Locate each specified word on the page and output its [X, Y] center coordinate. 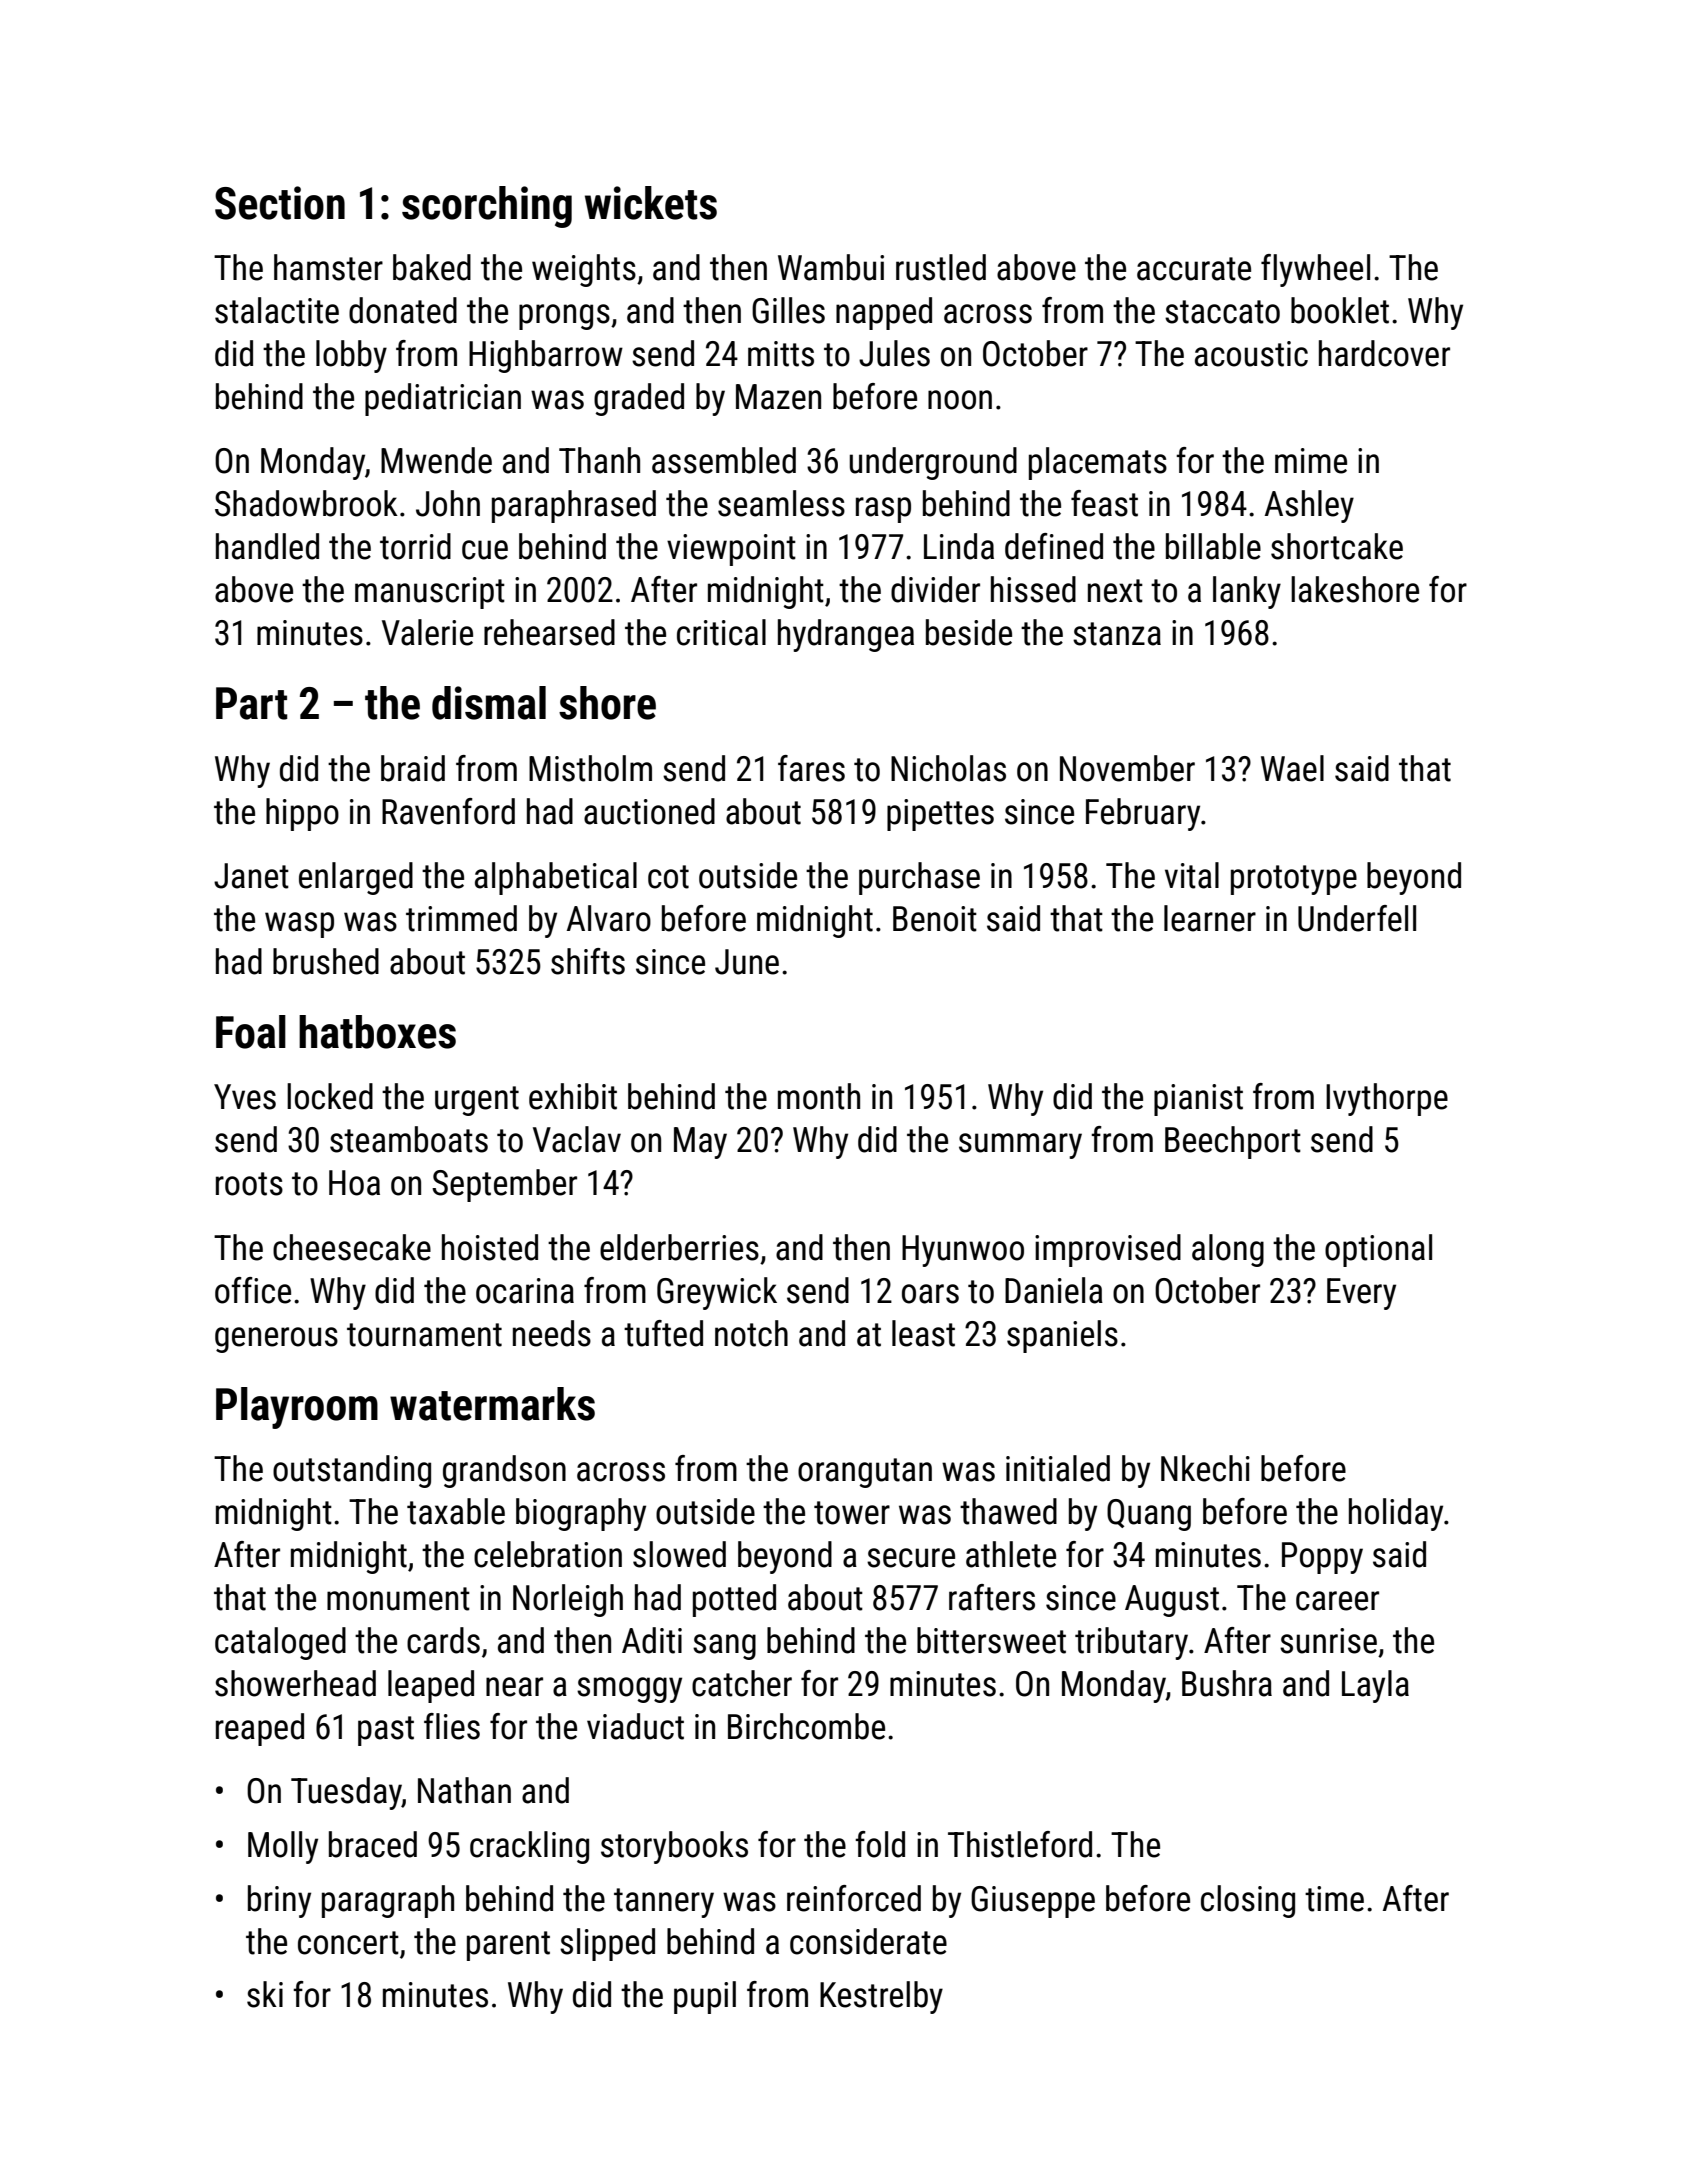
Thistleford [1020, 1844]
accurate [1194, 269]
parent [508, 1946]
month [819, 1096]
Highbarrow [546, 356]
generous [276, 1340]
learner [1210, 918]
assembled [724, 460]
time [1334, 1899]
